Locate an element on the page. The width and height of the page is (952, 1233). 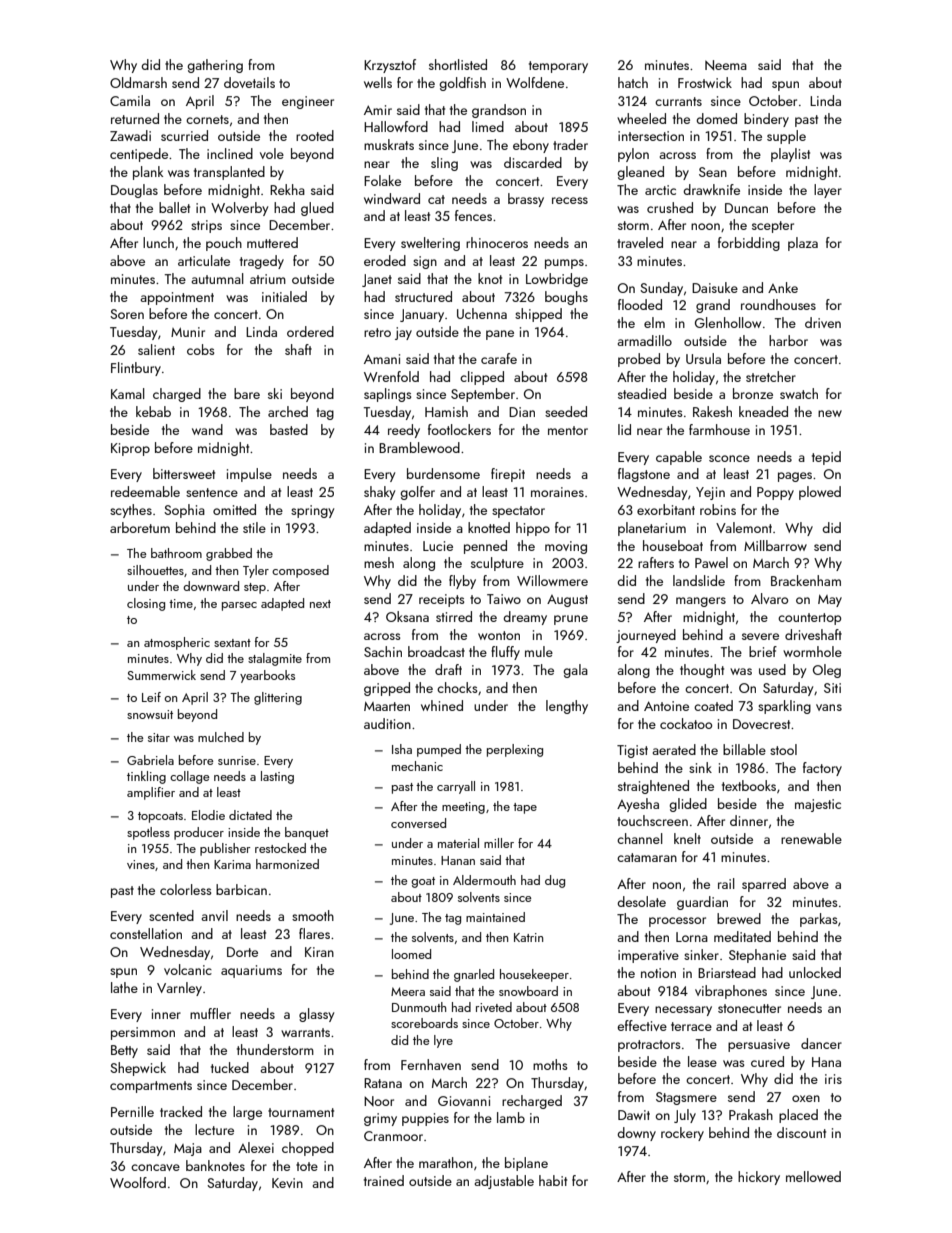
trained is located at coordinates (384, 1180).
